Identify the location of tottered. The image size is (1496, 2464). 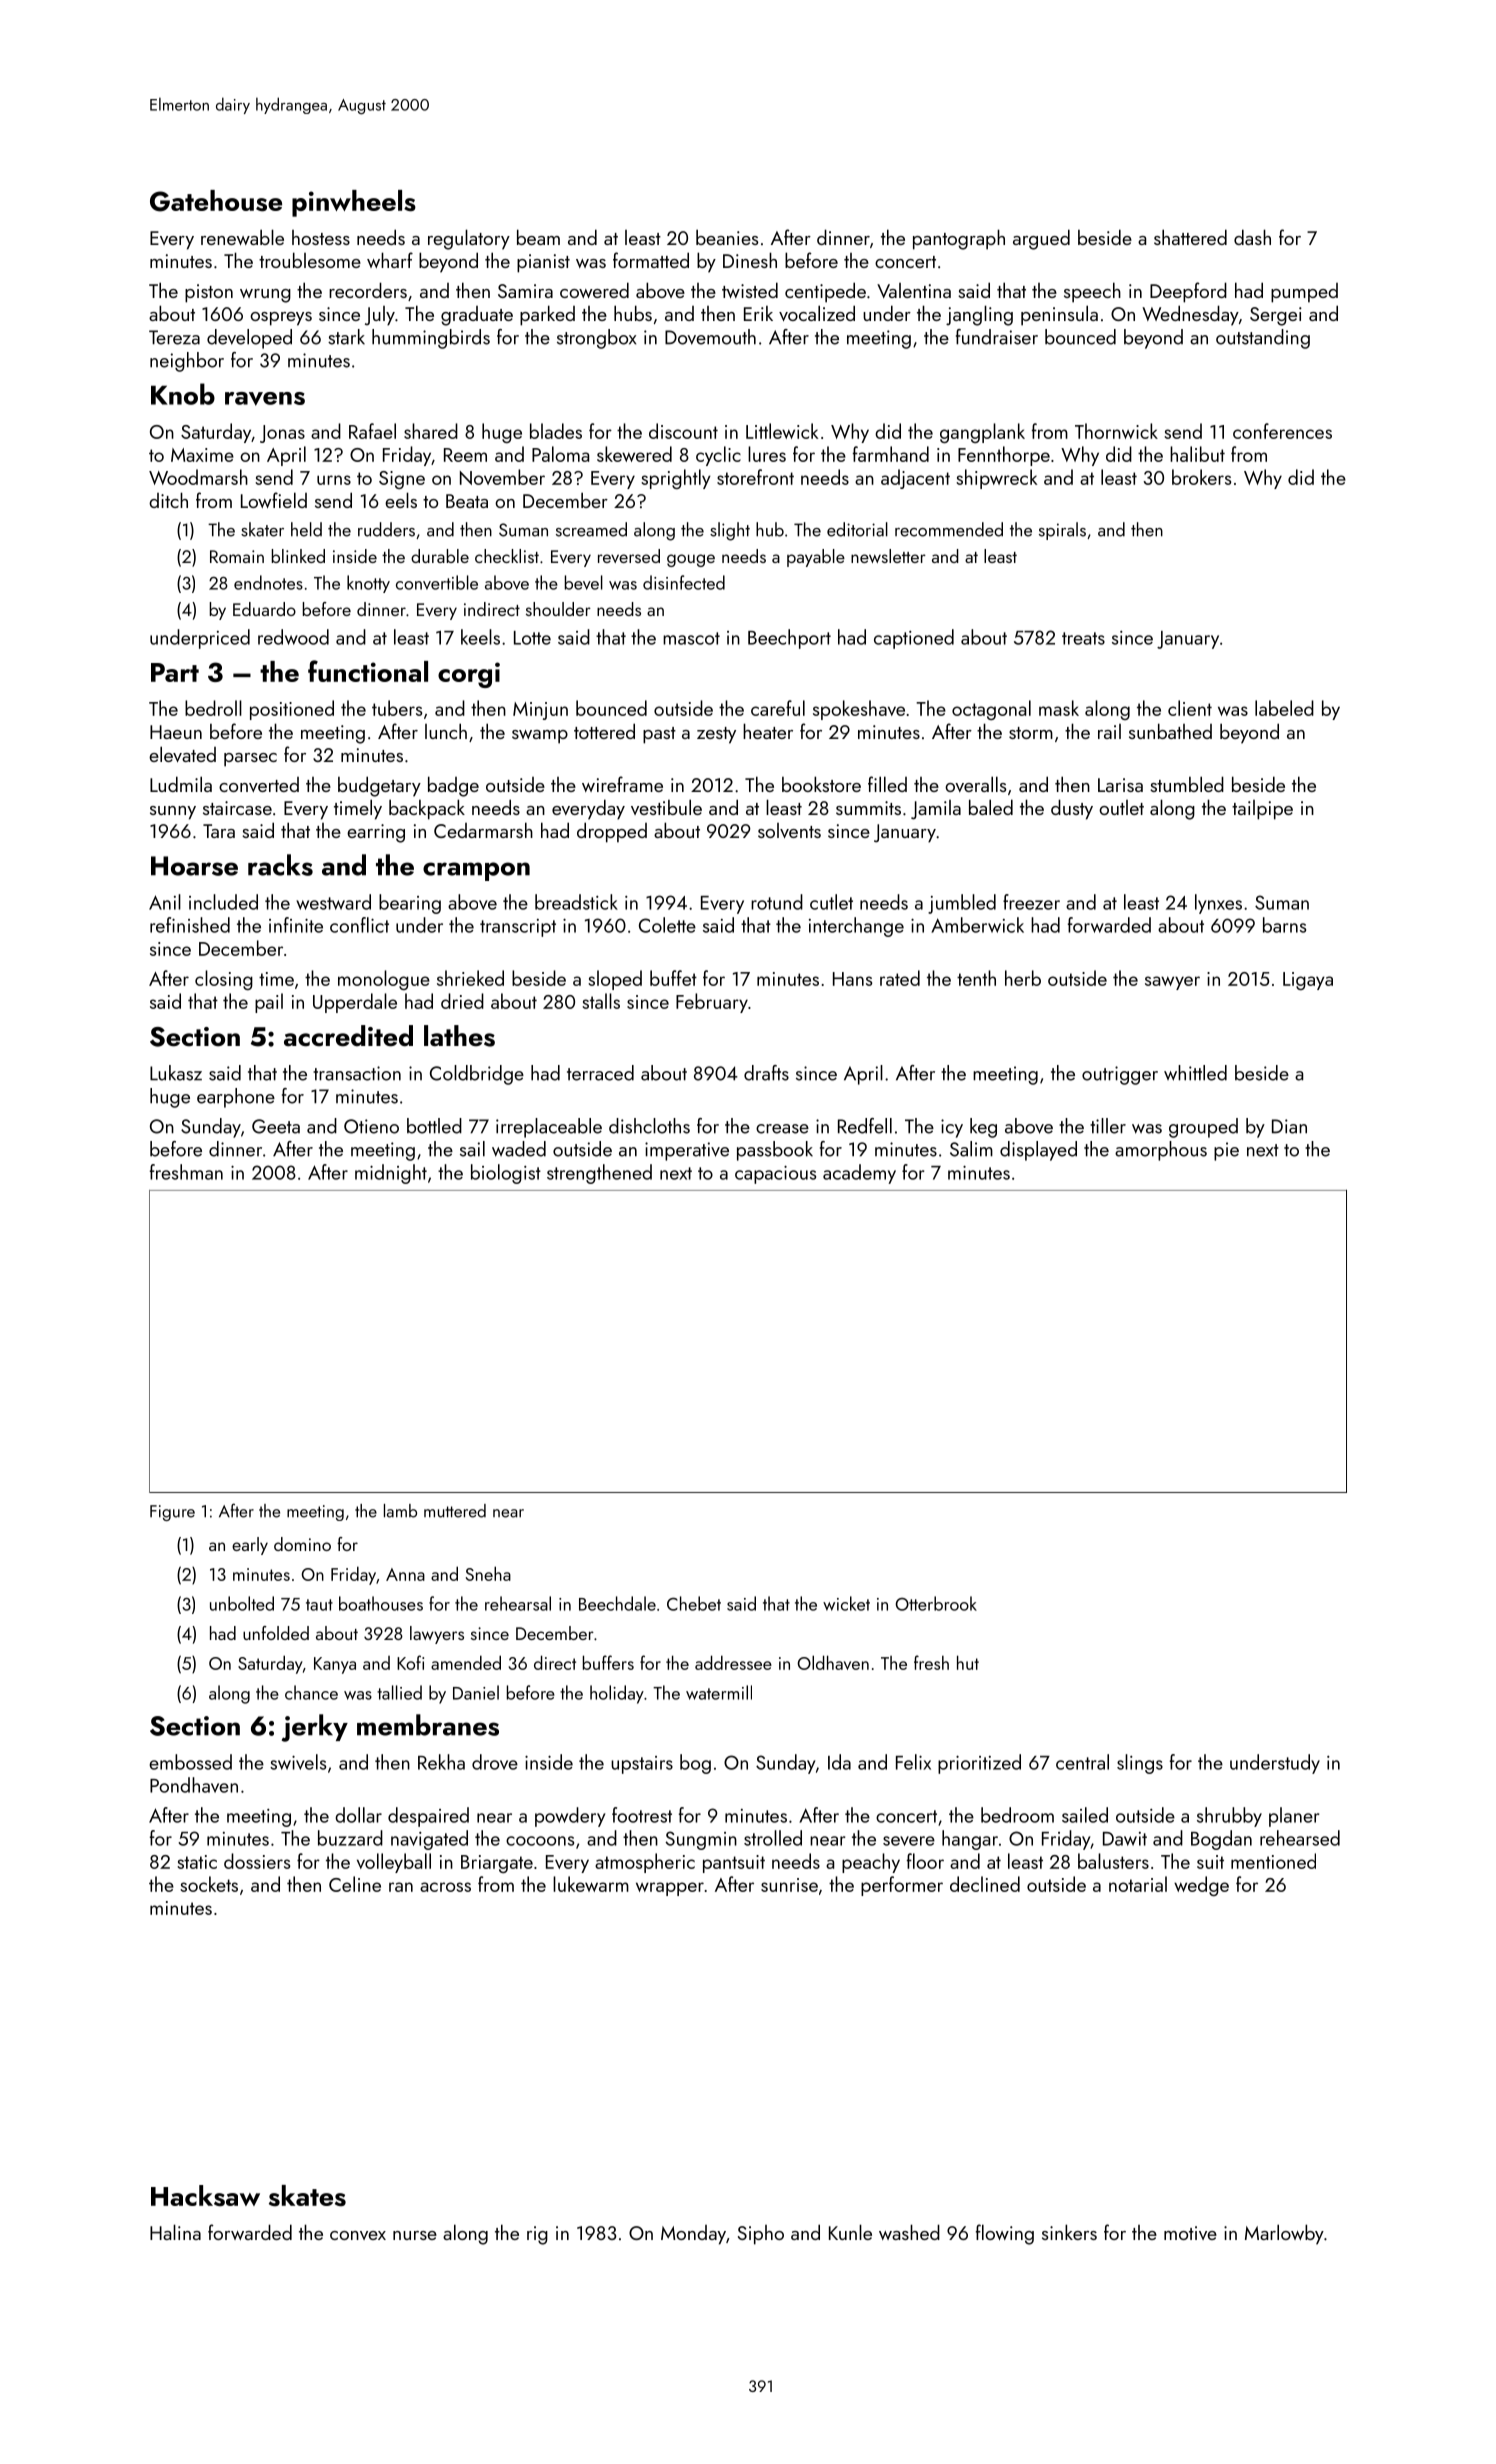
(604, 731).
